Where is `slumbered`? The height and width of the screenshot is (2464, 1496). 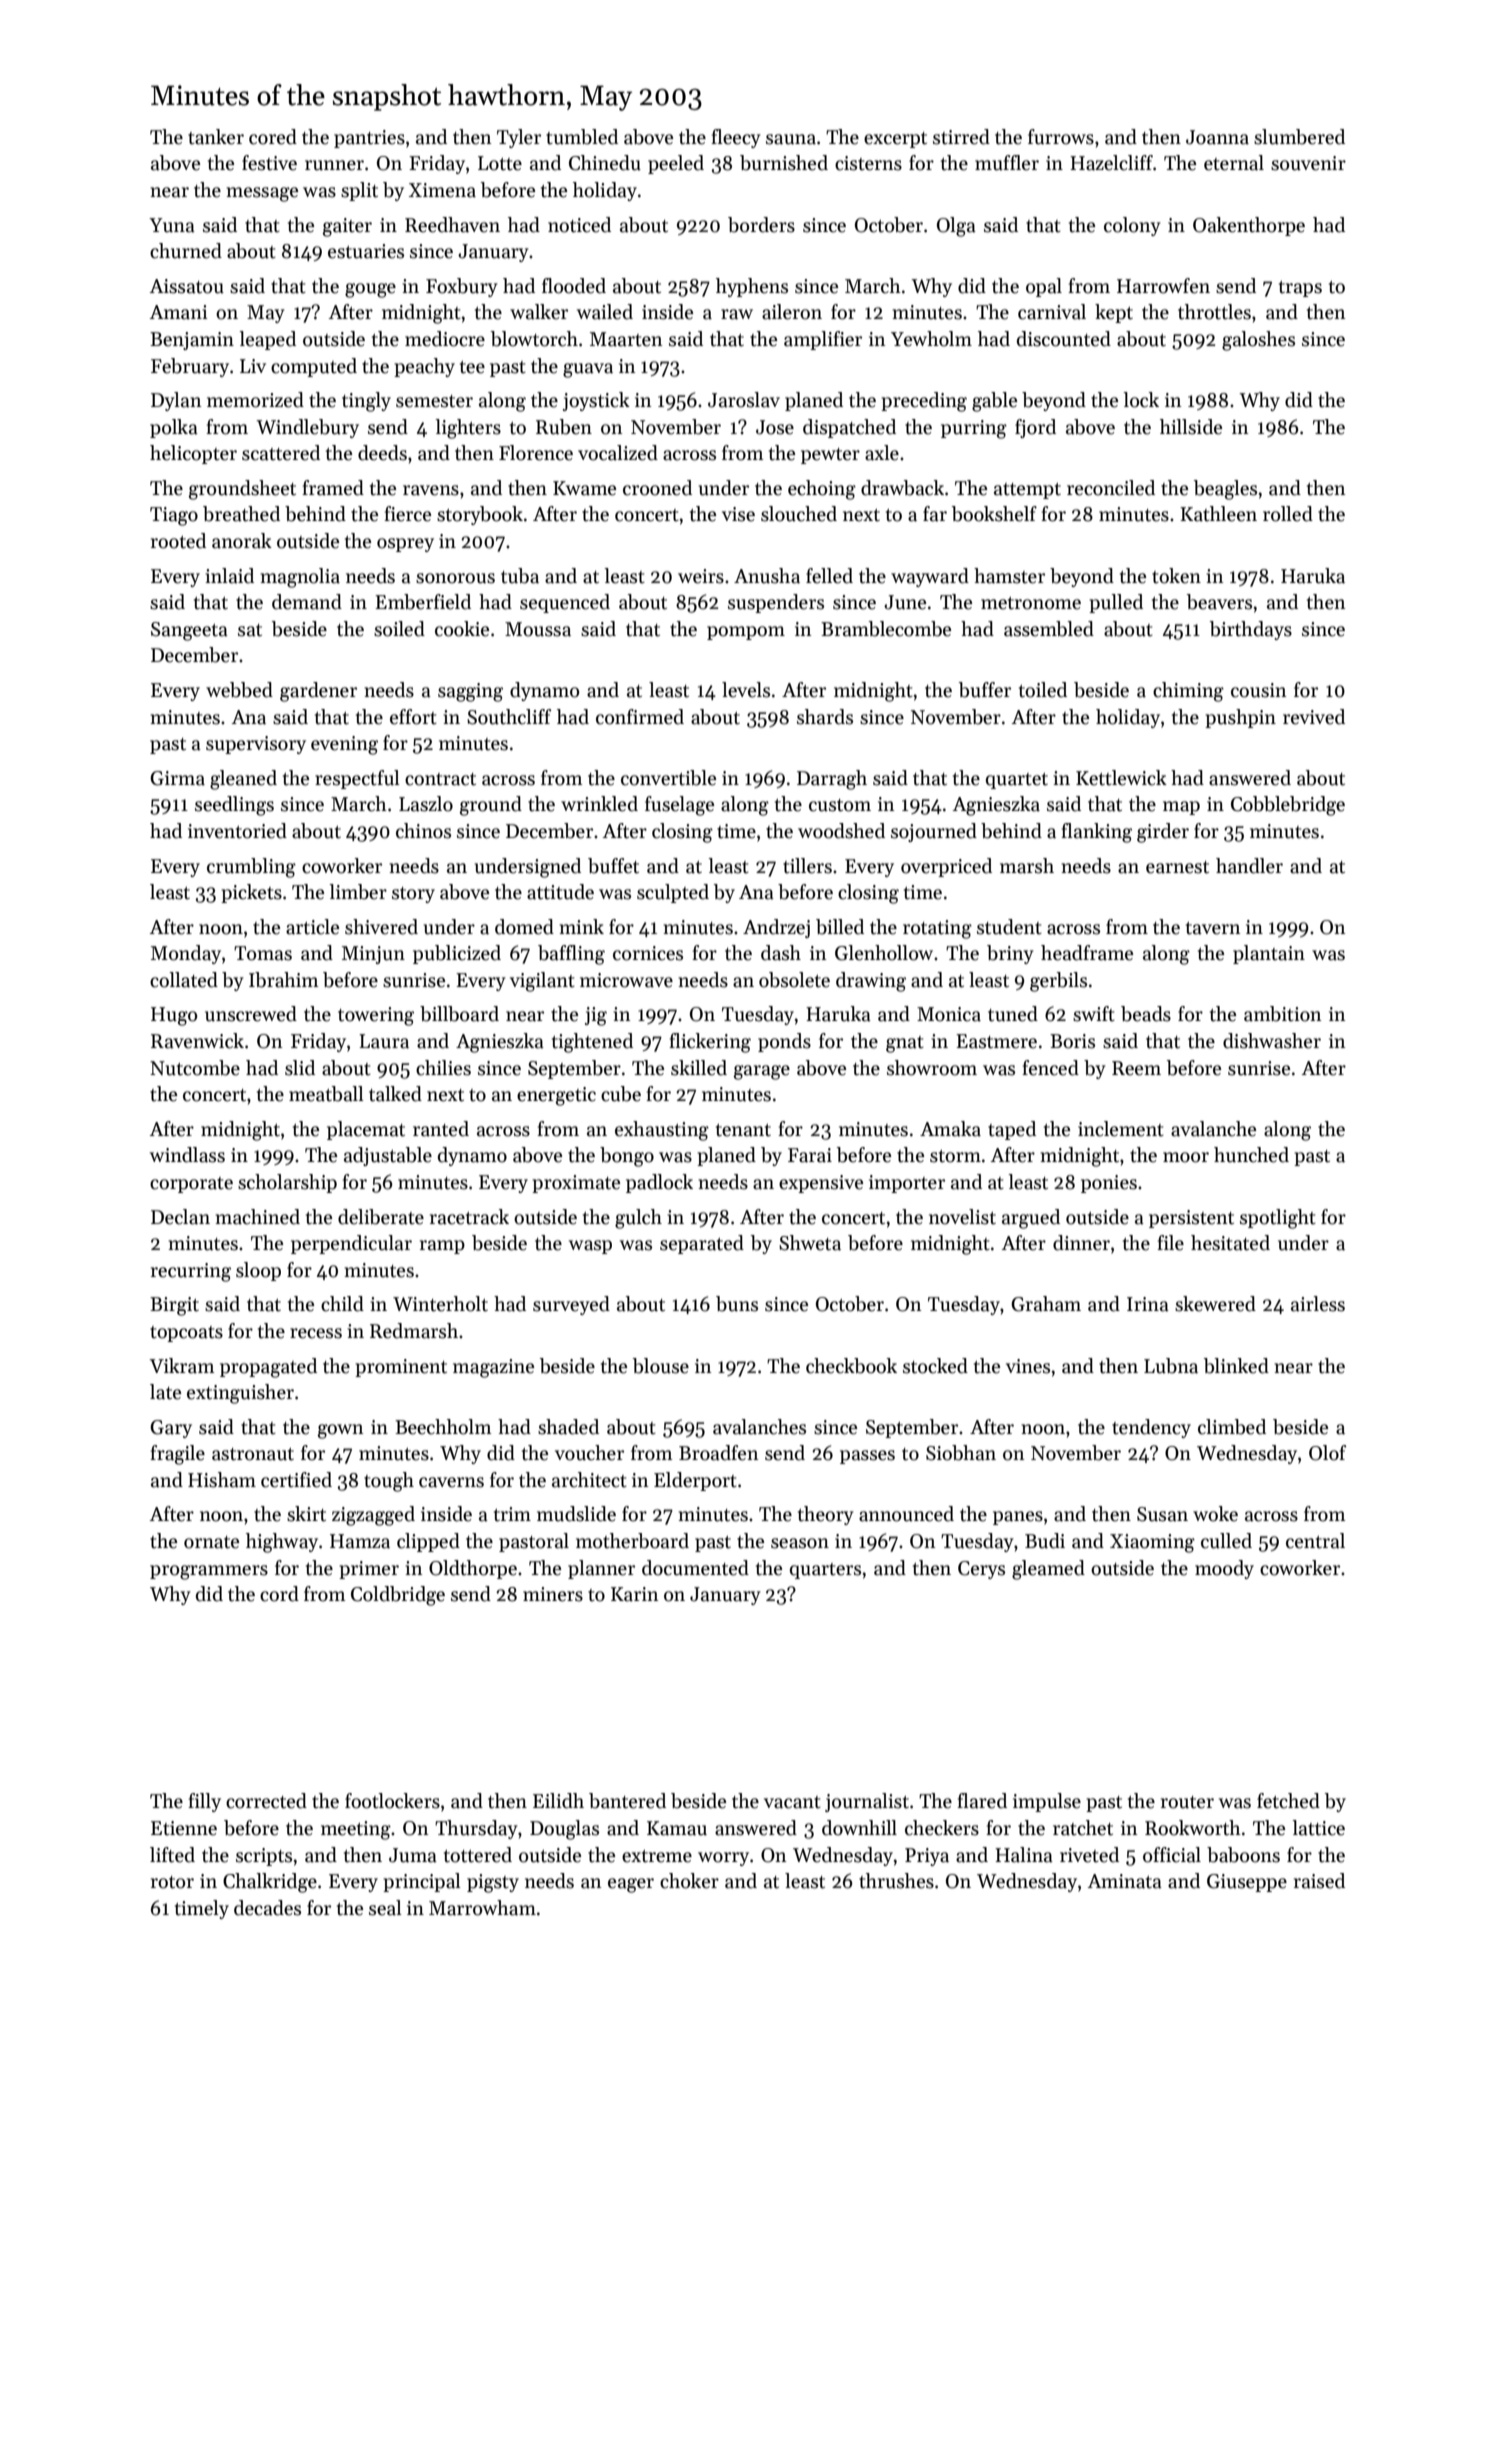
slumbered is located at coordinates (1299, 137).
